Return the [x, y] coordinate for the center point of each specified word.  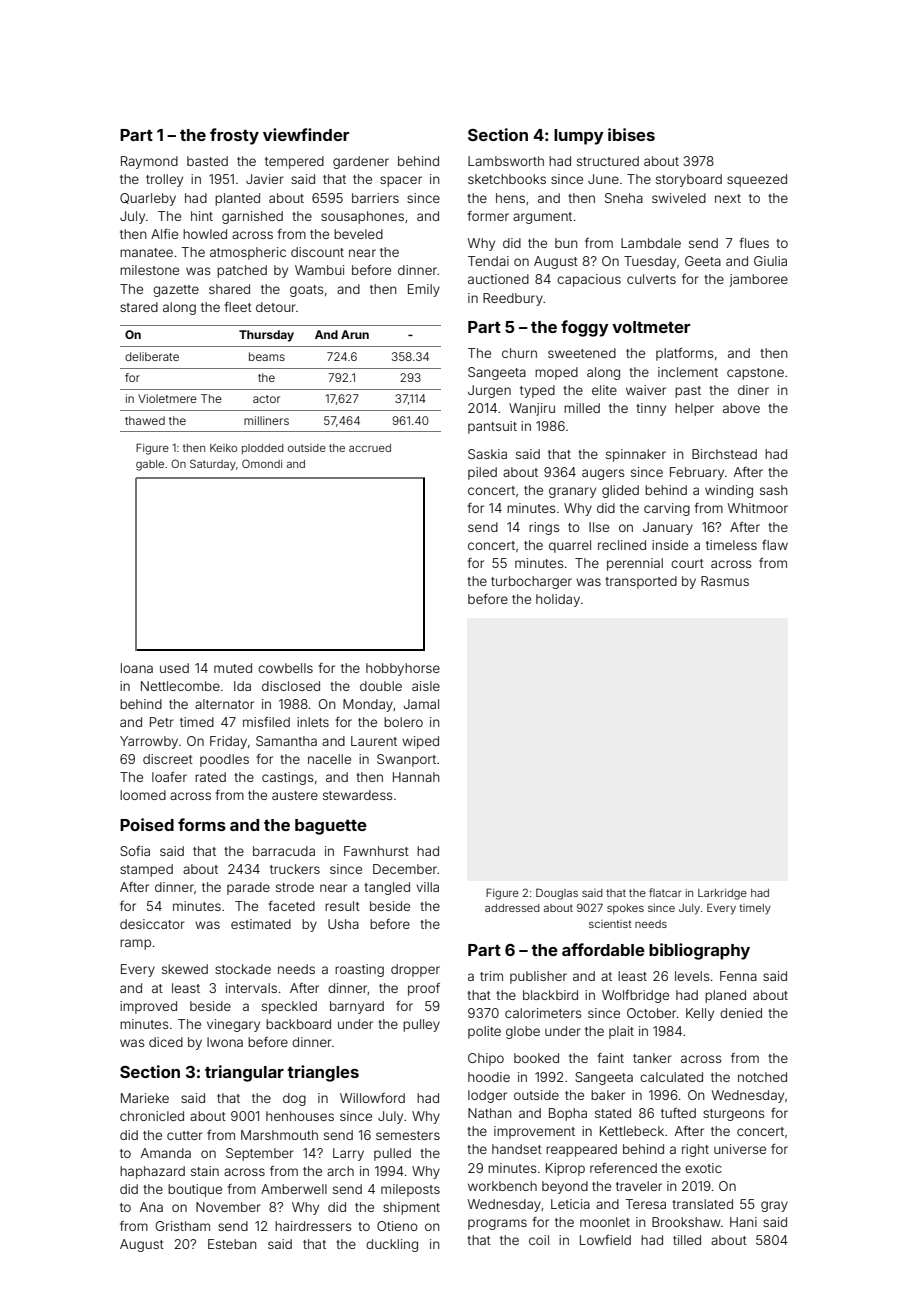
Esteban [232, 1244]
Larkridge [722, 894]
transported [641, 582]
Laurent [374, 741]
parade [248, 888]
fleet [238, 307]
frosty [234, 136]
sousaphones [362, 217]
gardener [361, 162]
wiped [420, 742]
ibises [631, 134]
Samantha [286, 741]
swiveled [679, 198]
